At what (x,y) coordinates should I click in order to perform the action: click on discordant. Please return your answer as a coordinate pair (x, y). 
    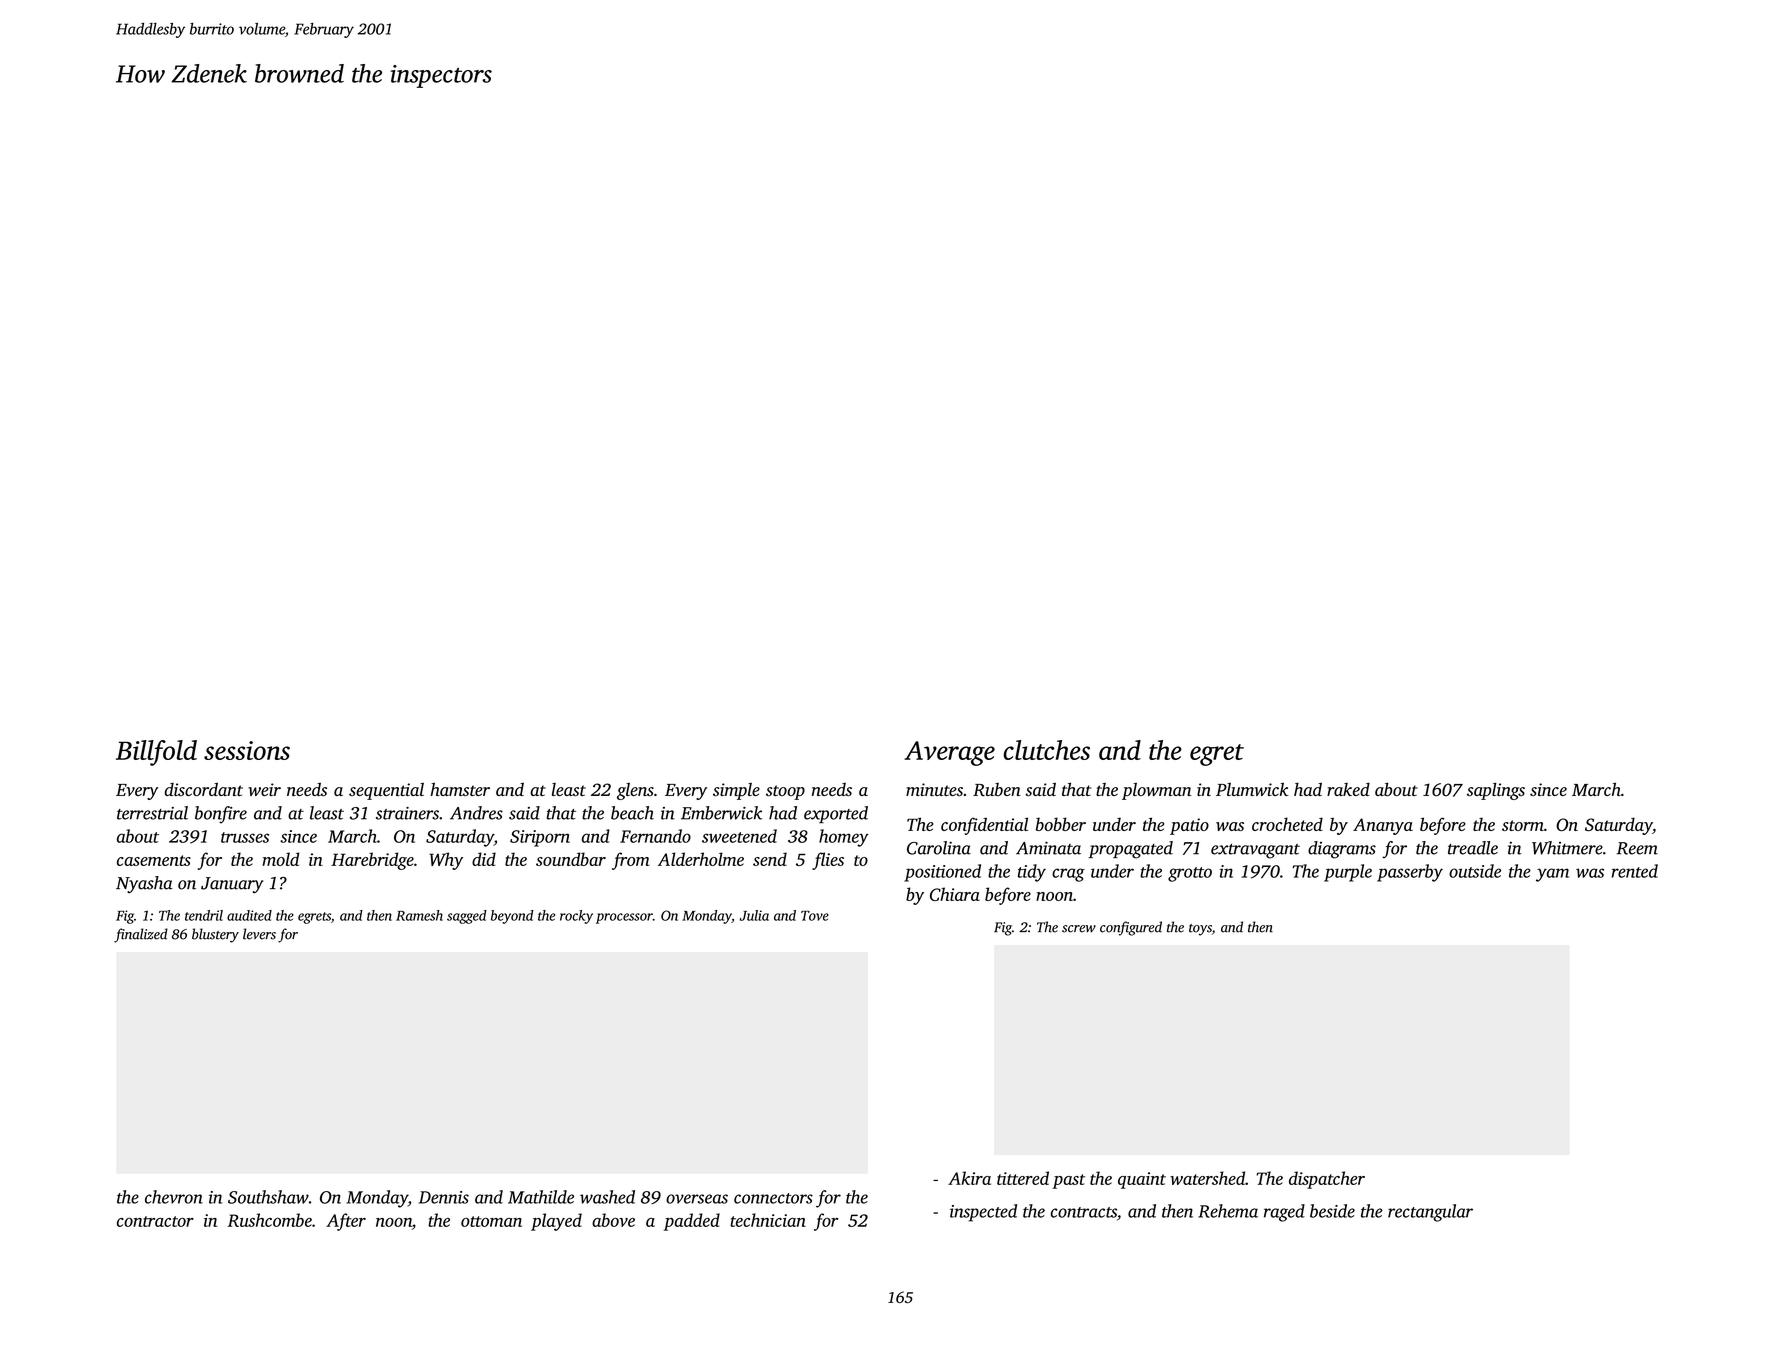
    Looking at the image, I should click on (204, 789).
